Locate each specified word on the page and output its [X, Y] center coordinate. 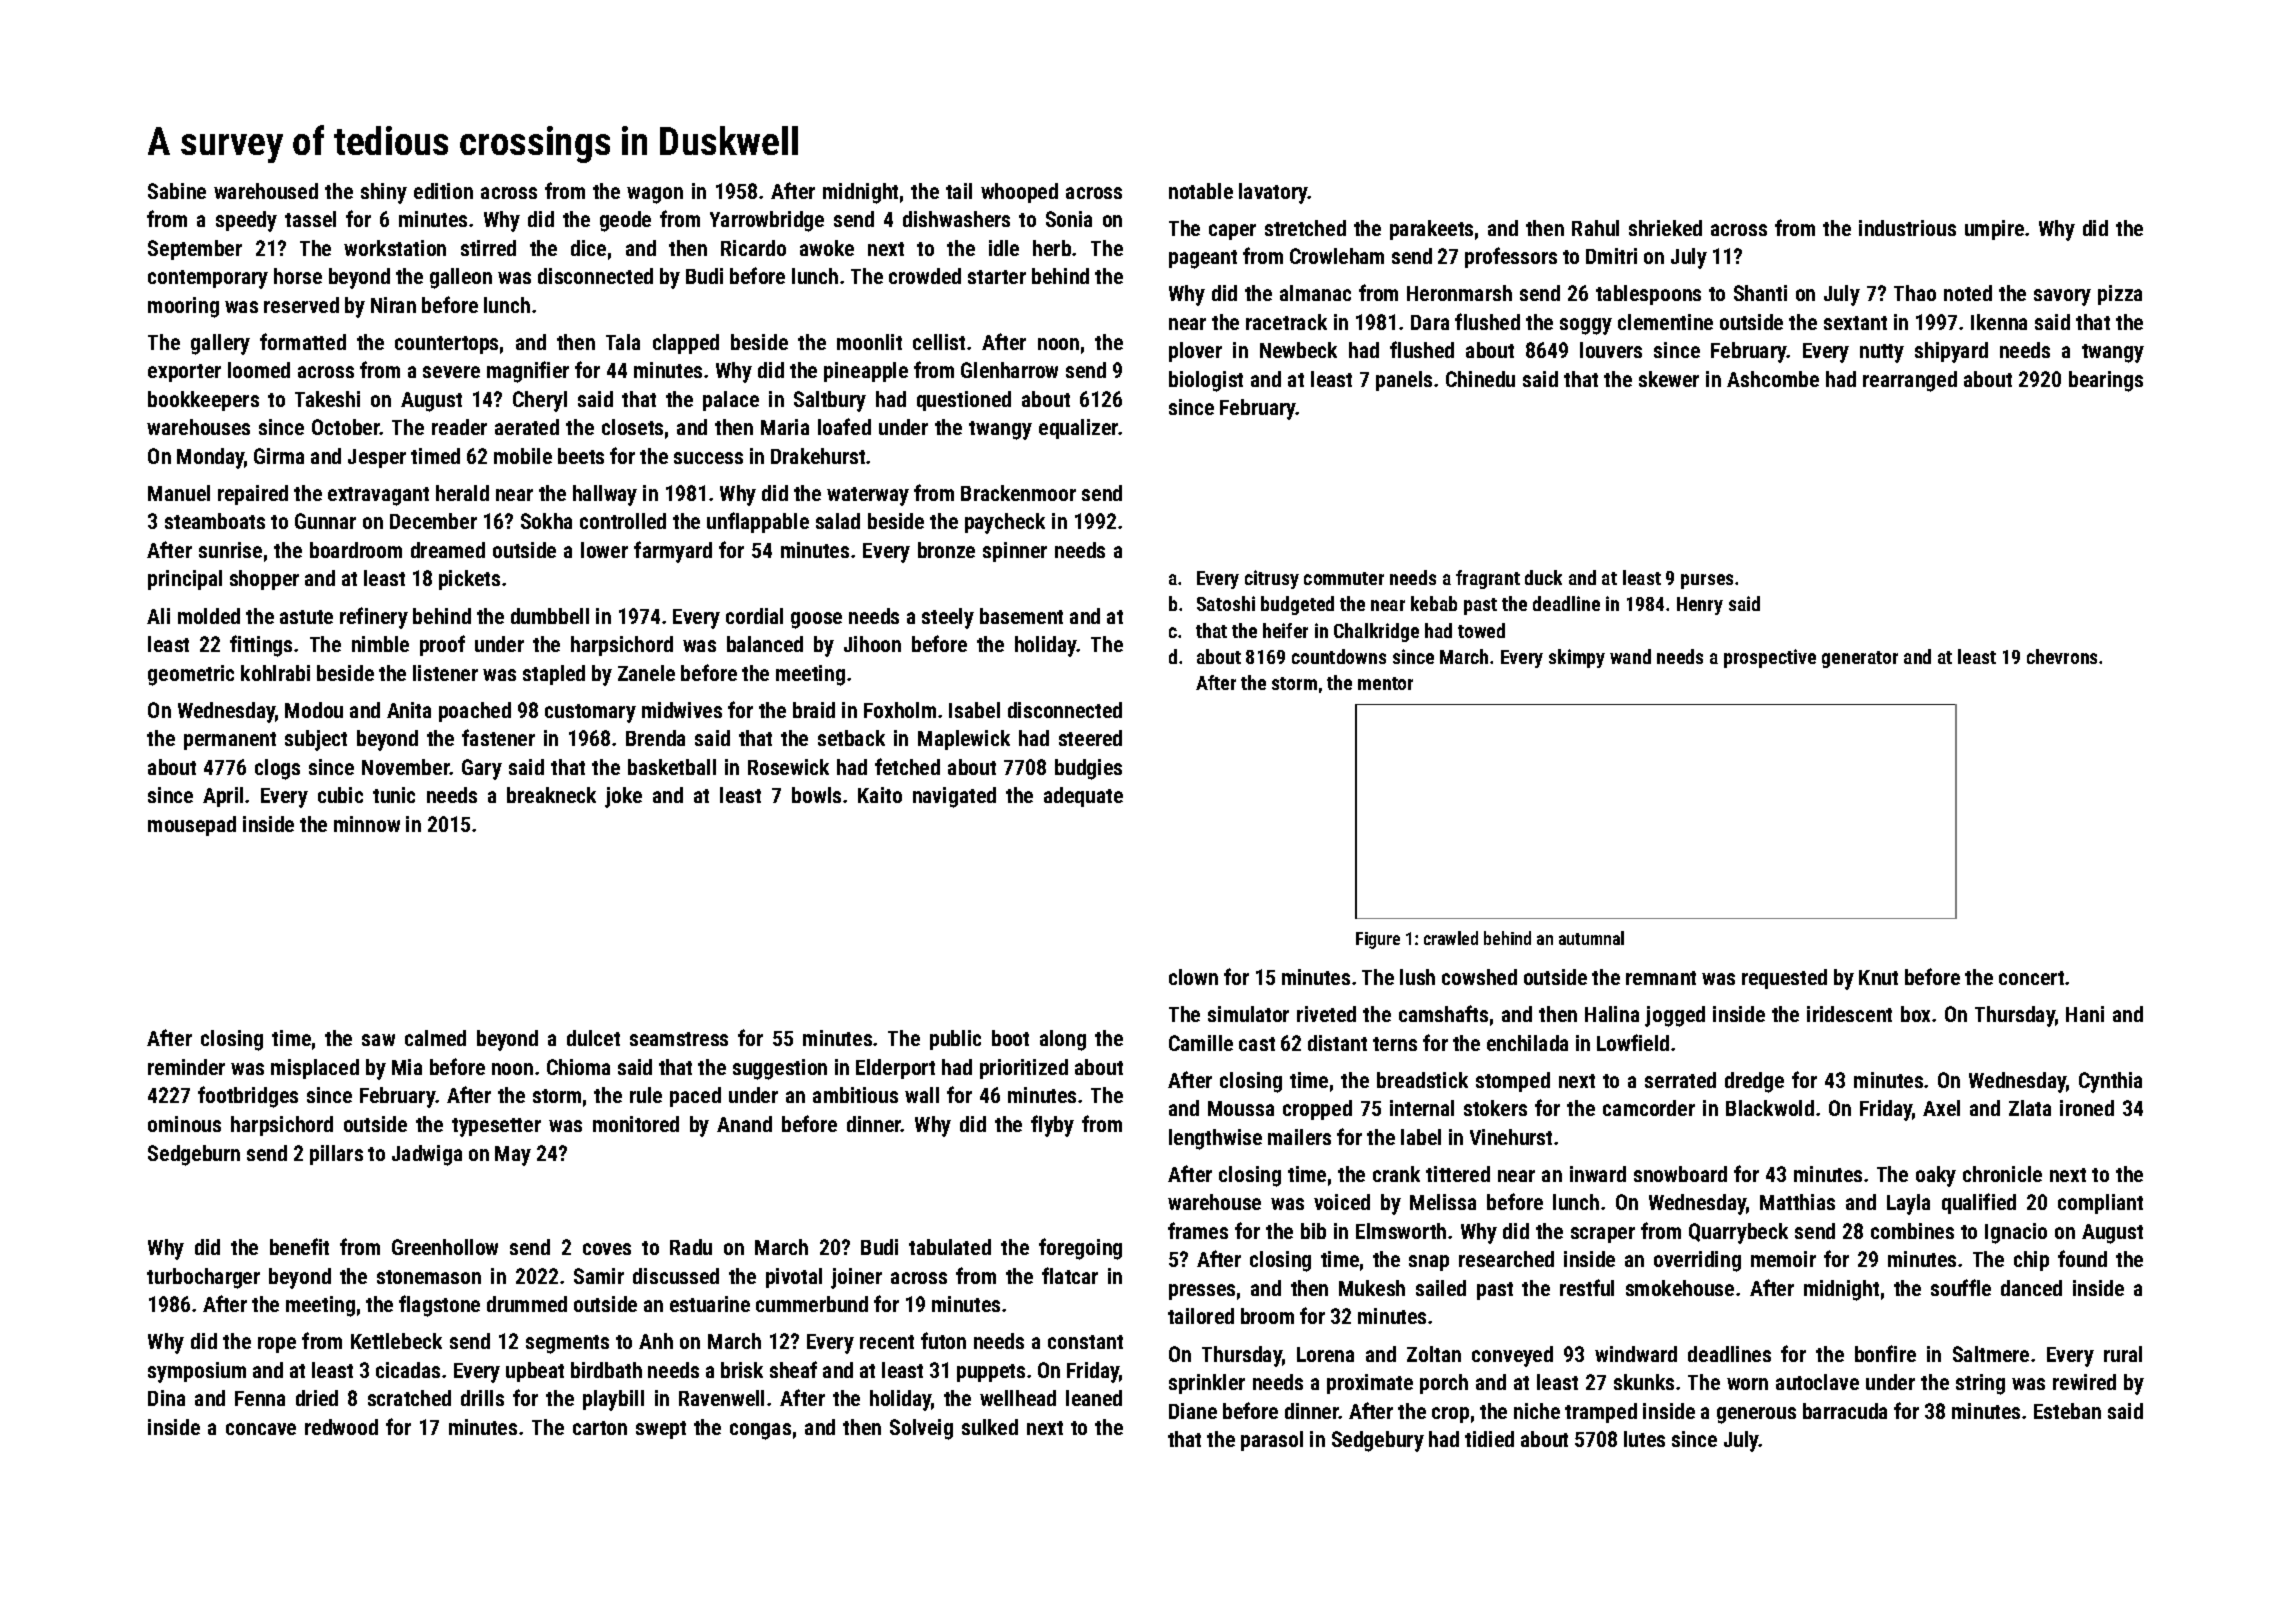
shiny [384, 193]
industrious [1907, 228]
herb [1052, 248]
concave [261, 1429]
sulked [990, 1427]
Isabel [974, 710]
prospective [1770, 658]
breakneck [551, 795]
